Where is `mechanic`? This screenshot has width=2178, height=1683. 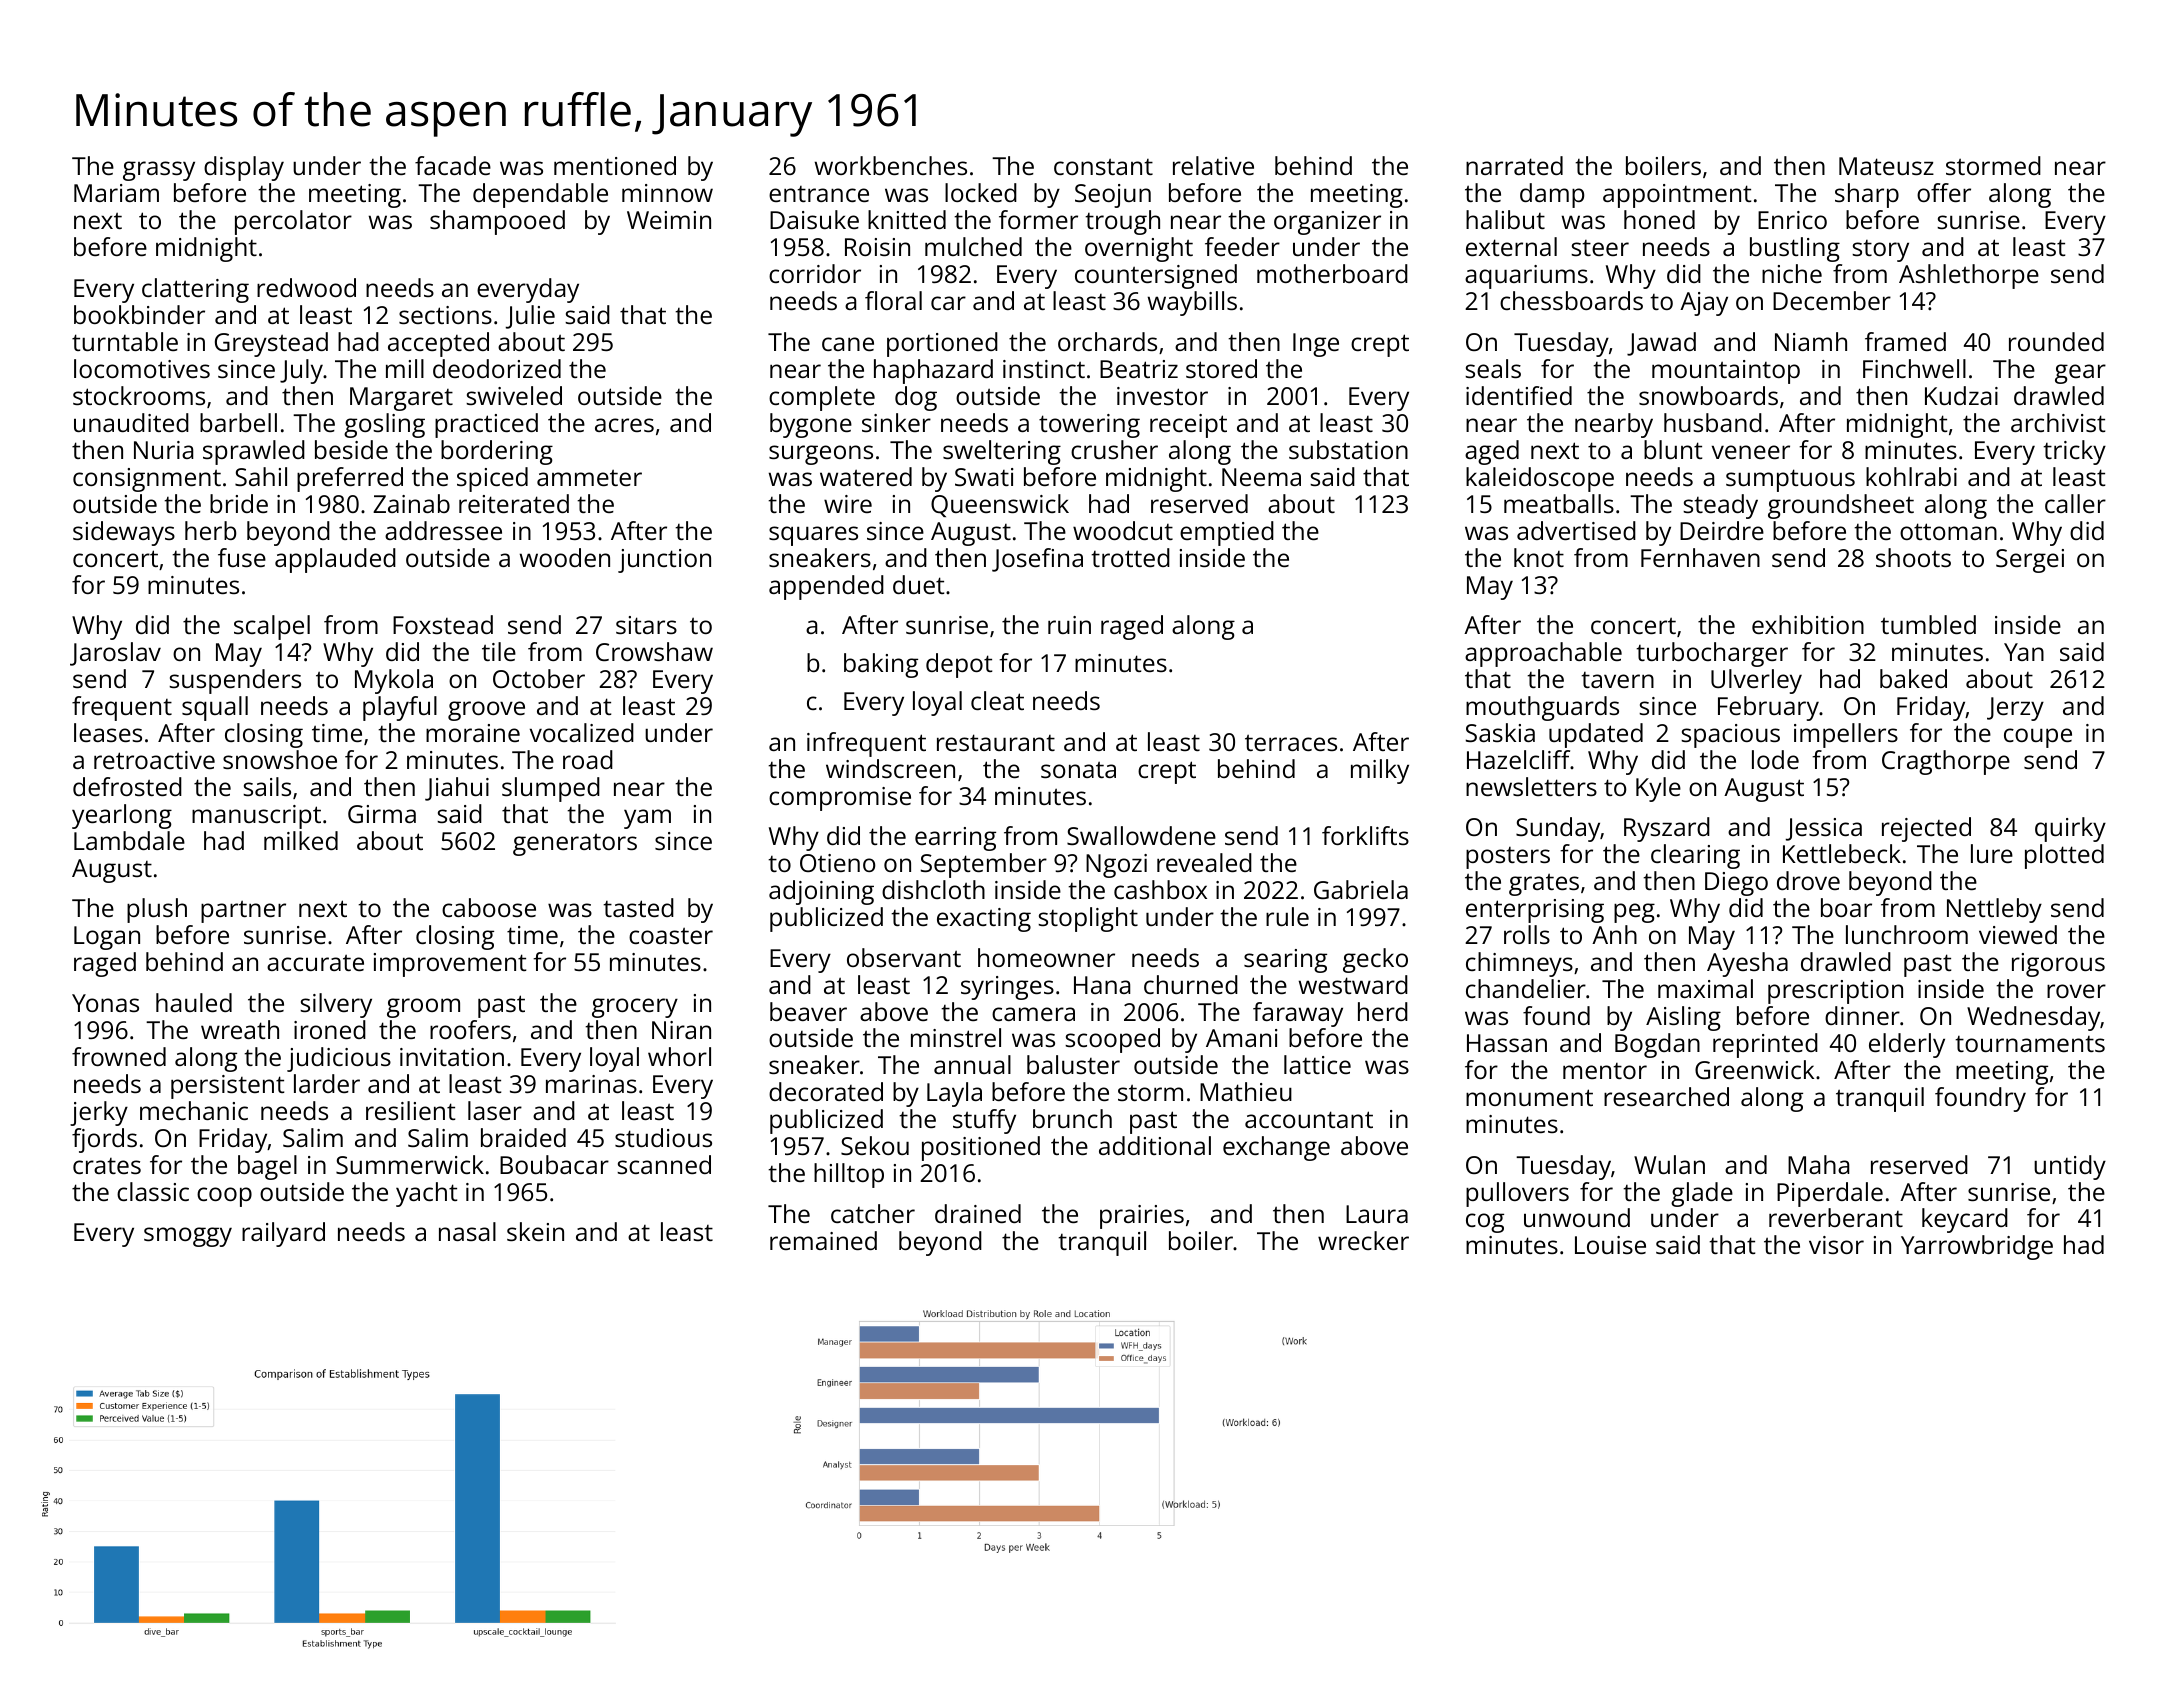
mechanic is located at coordinates (194, 1110).
